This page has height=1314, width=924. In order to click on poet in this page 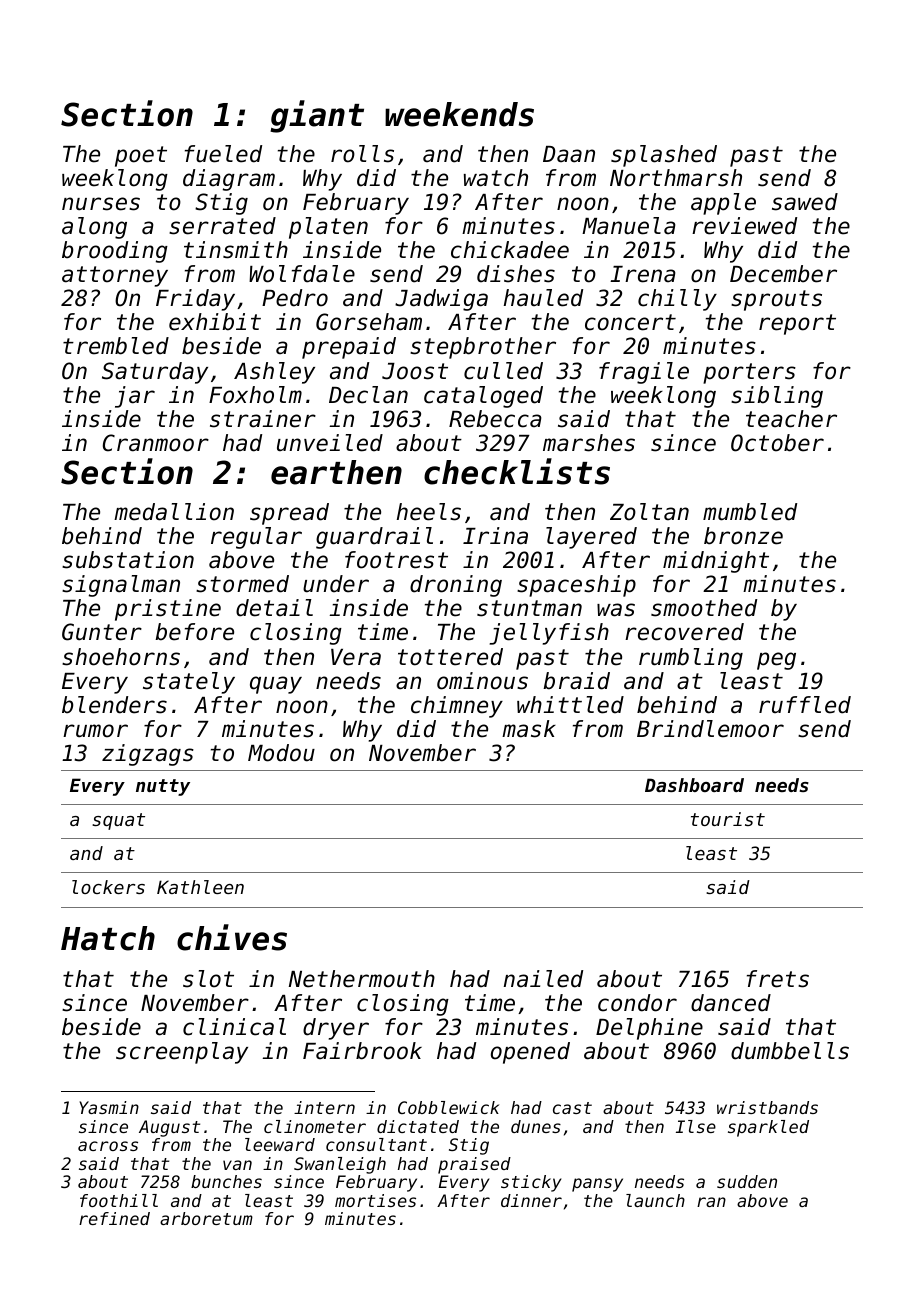, I will do `click(141, 156)`.
